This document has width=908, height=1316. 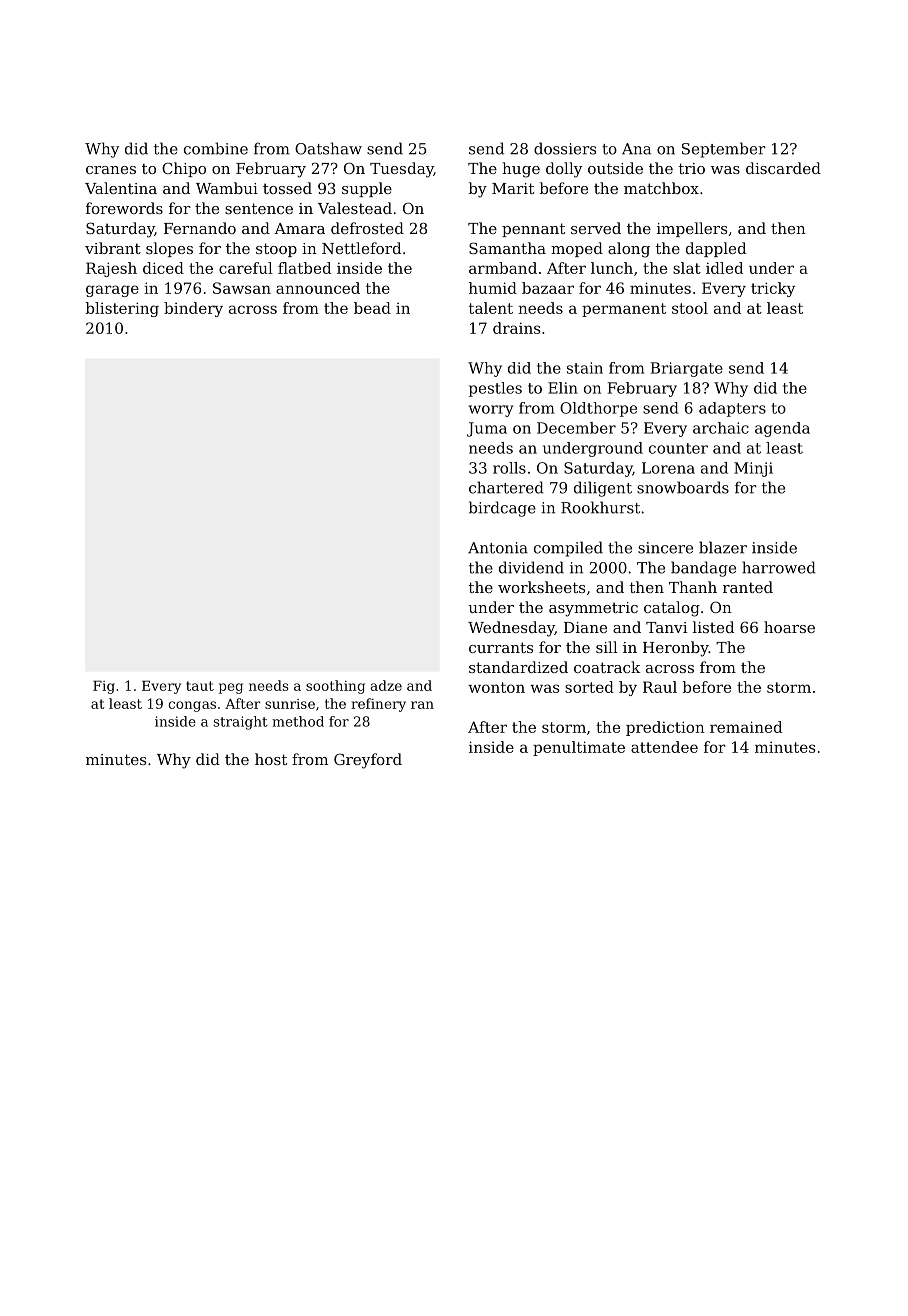 I want to click on matchbox, so click(x=661, y=188).
